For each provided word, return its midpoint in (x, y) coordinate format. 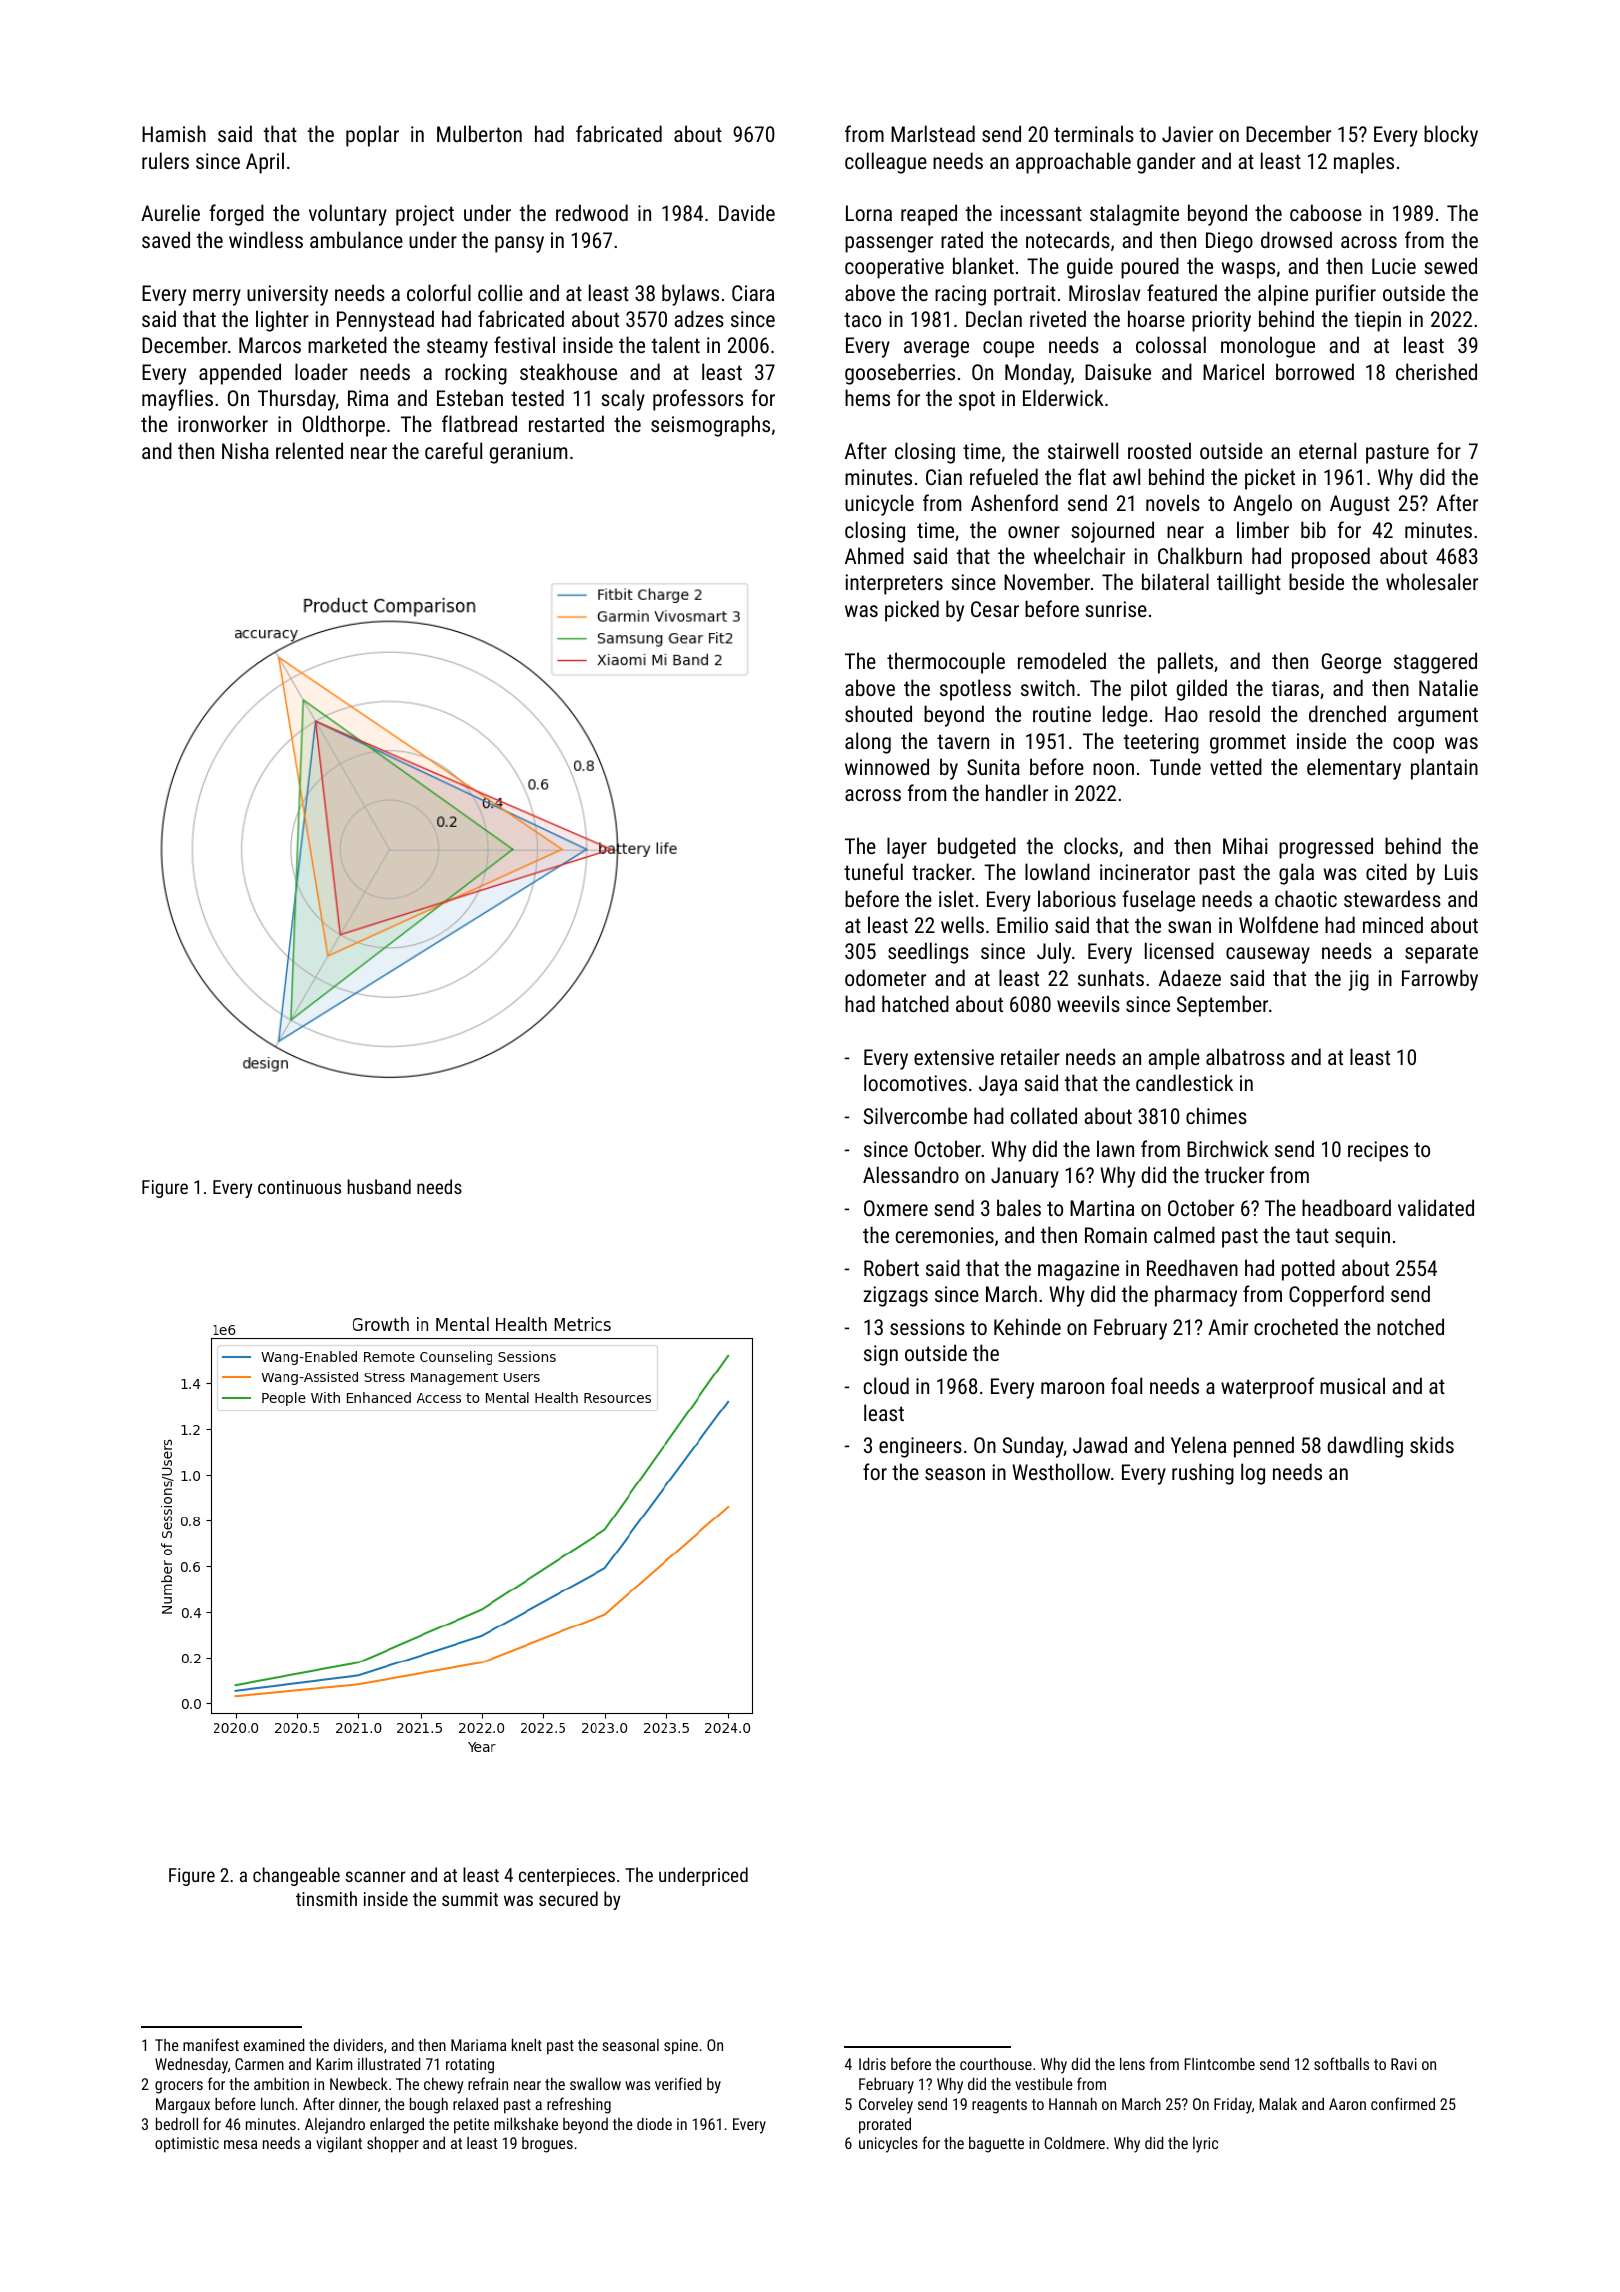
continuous (299, 1187)
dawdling (1365, 1447)
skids (1432, 1444)
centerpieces (567, 1877)
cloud (886, 1385)
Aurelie (170, 212)
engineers (920, 1447)
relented (309, 450)
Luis (1461, 872)
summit (470, 1899)
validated (1436, 1207)
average (936, 349)
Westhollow (1061, 1471)
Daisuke (1118, 371)
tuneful (873, 871)
